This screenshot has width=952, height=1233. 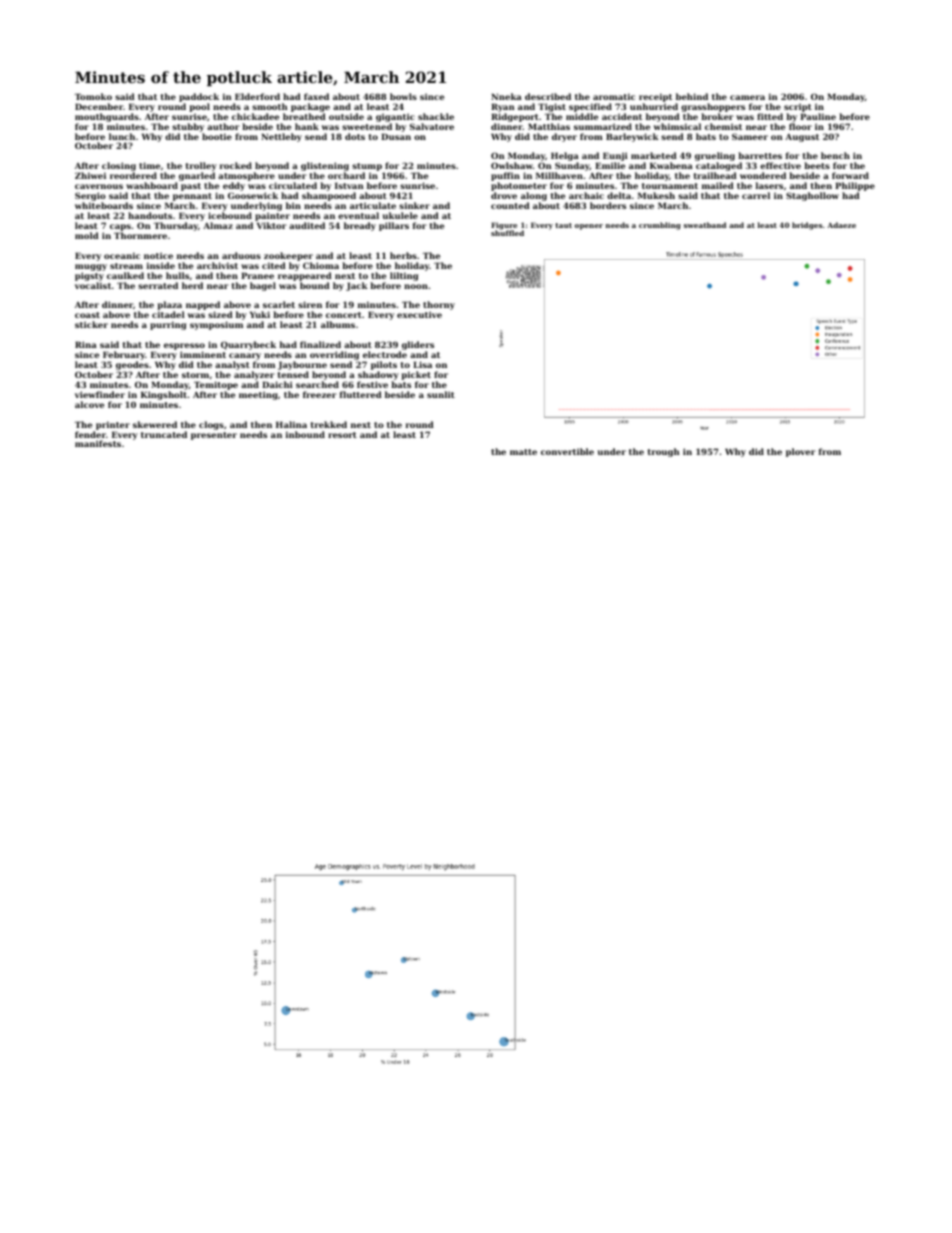 What do you see at coordinates (763, 175) in the screenshot?
I see `wondered` at bounding box center [763, 175].
